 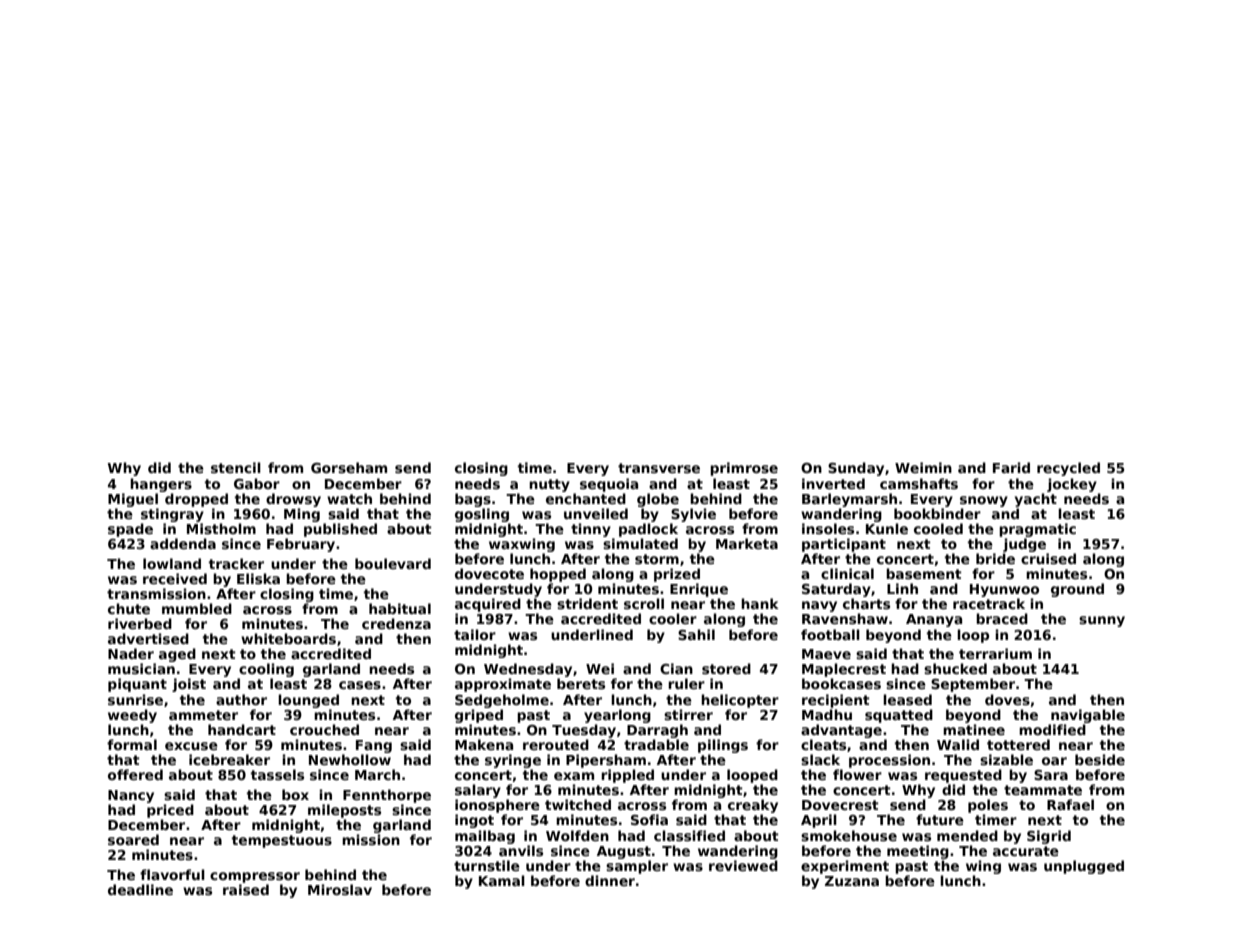 What do you see at coordinates (617, 716) in the document?
I see `yearlong` at bounding box center [617, 716].
